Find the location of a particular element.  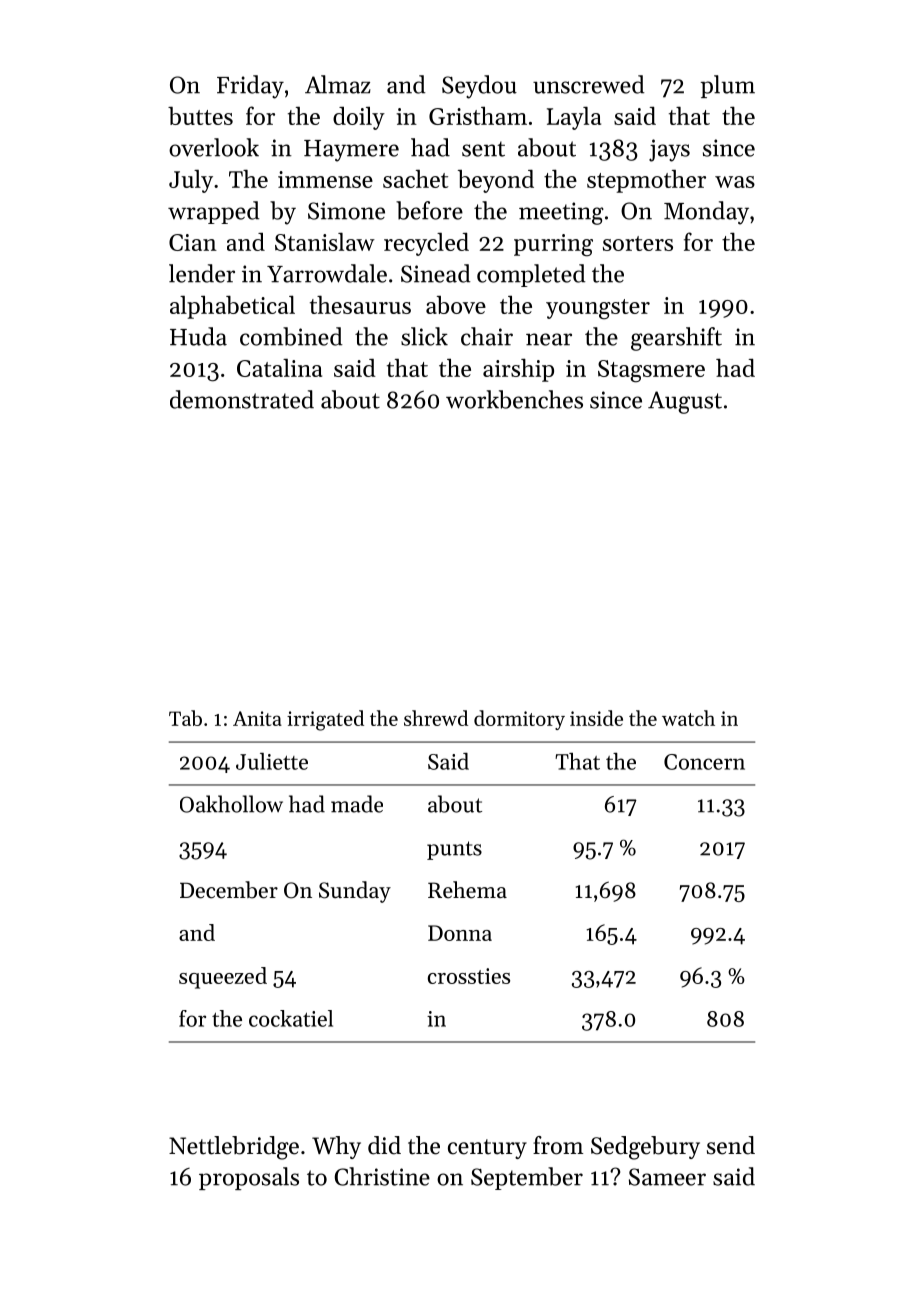

December is located at coordinates (229, 890).
